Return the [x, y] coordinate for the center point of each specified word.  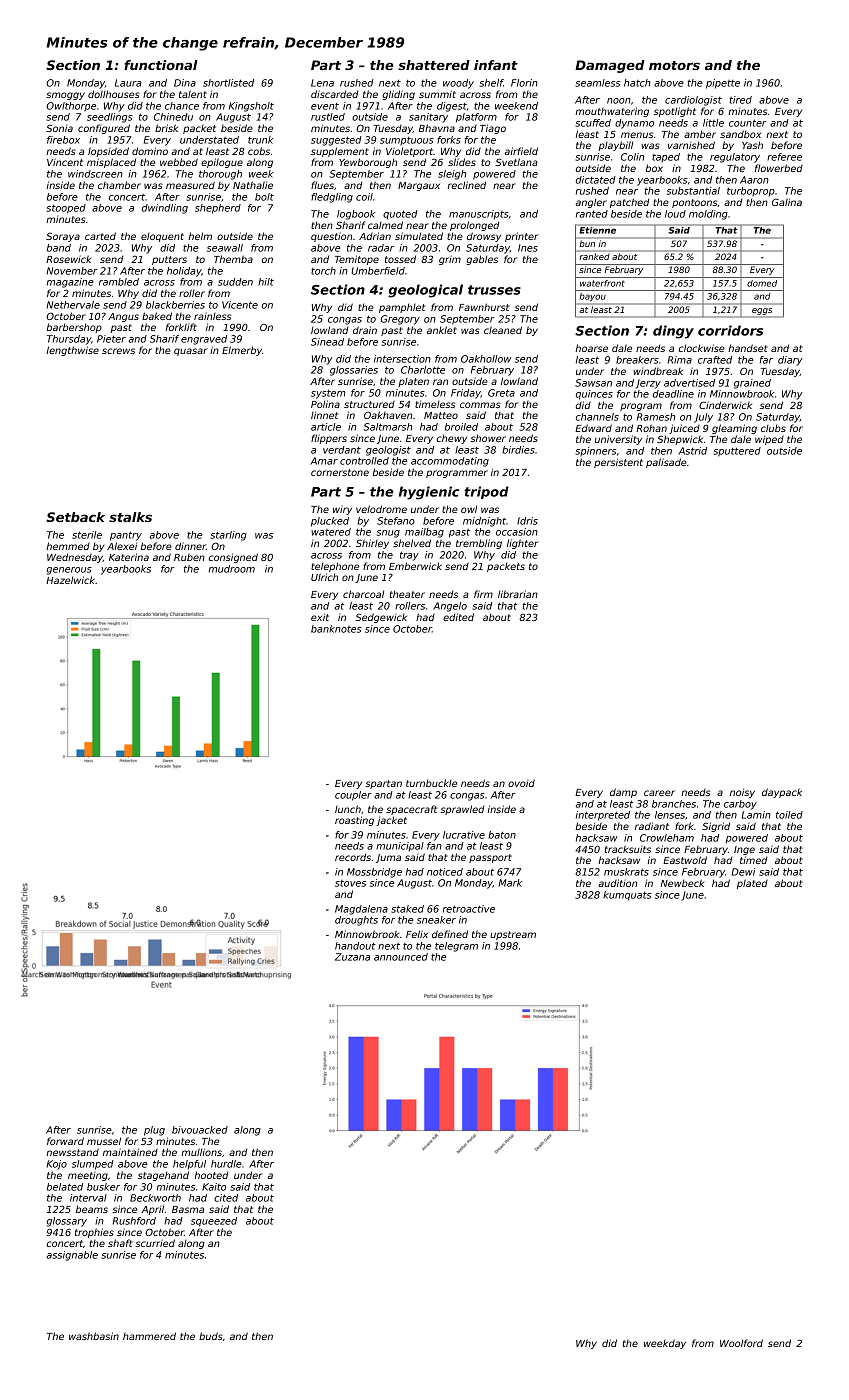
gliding [399, 95]
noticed [445, 872]
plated [752, 884]
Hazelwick [70, 580]
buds [211, 1336]
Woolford [741, 1343]
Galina [787, 202]
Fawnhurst [484, 307]
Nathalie [253, 185]
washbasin [94, 1336]
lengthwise [73, 351]
